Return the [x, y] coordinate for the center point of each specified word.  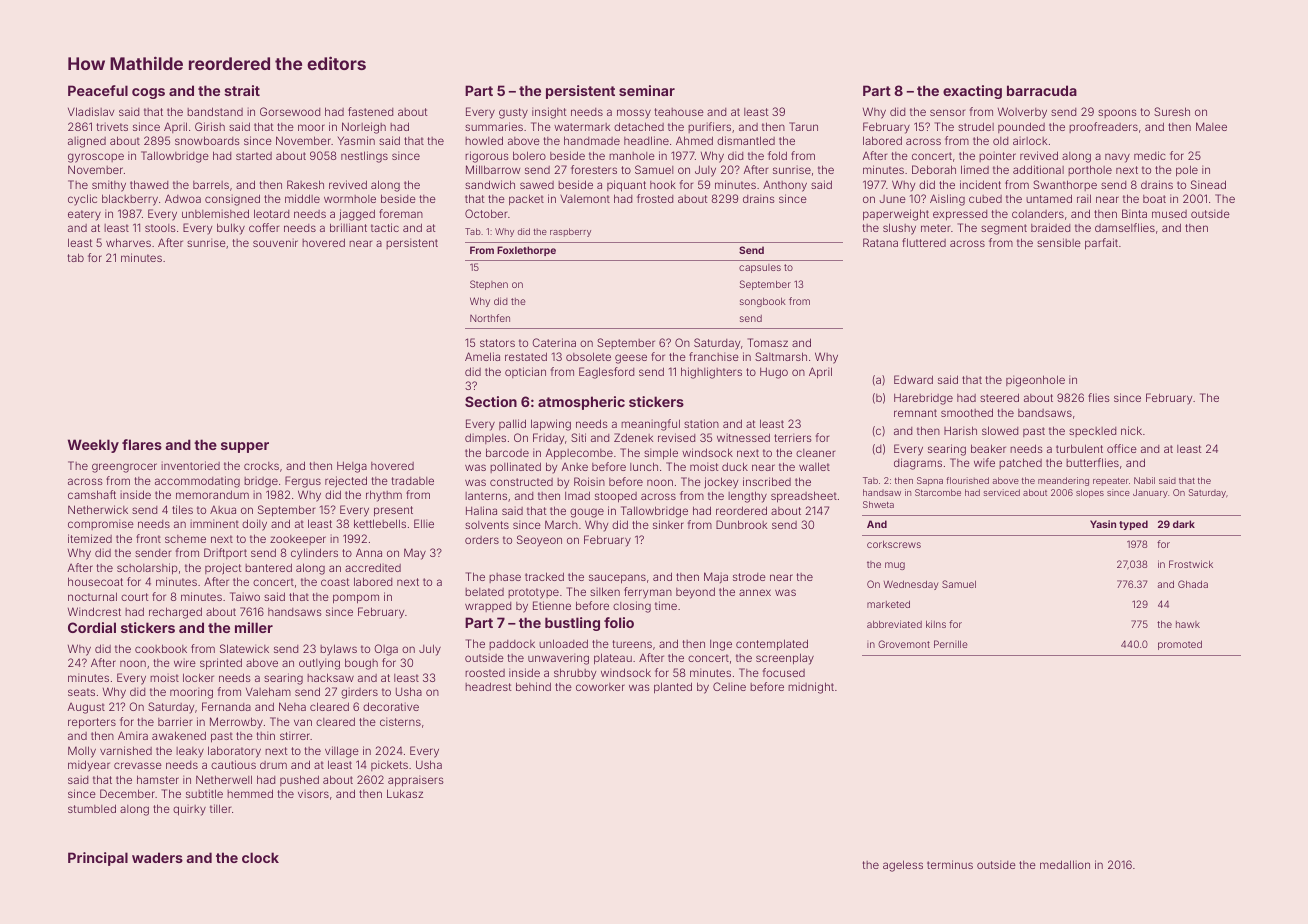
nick [1131, 430]
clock [260, 857]
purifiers [709, 127]
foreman [401, 213]
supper [245, 447]
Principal [98, 859]
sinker [668, 524]
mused [1169, 214]
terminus [950, 864]
